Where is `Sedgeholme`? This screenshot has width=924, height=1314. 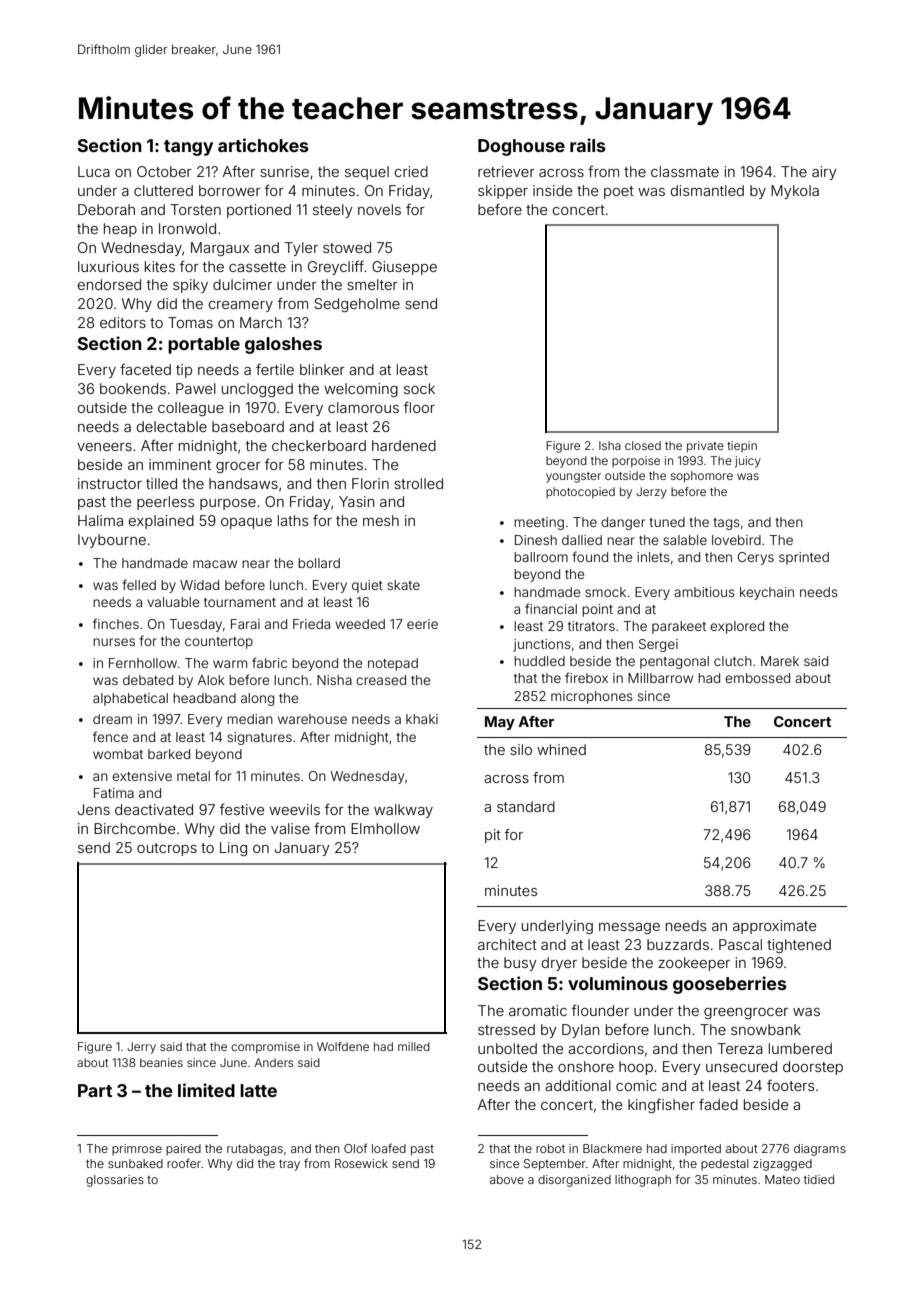
Sedgeholme is located at coordinates (357, 305).
